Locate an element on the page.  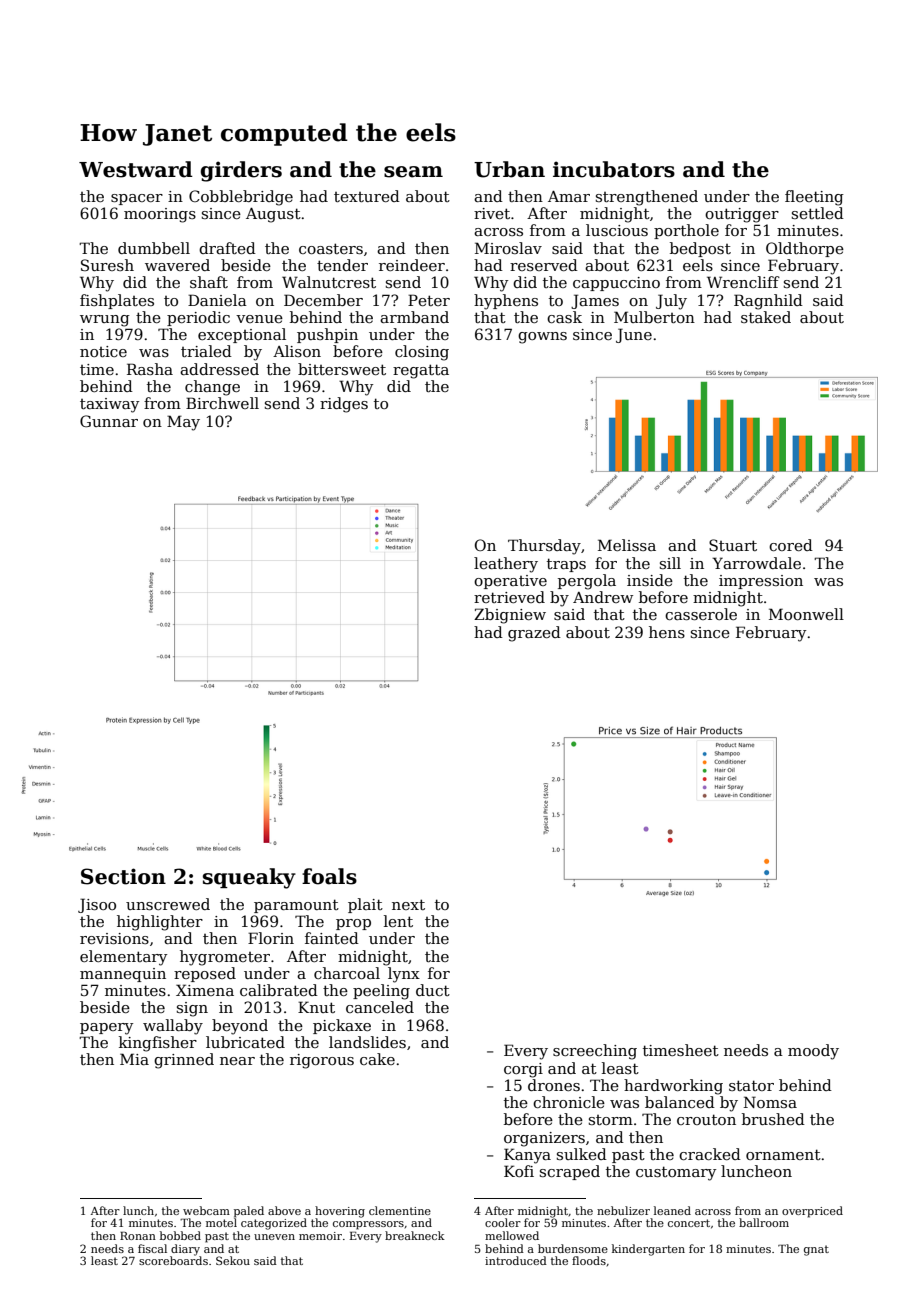
fleeting is located at coordinates (814, 198).
